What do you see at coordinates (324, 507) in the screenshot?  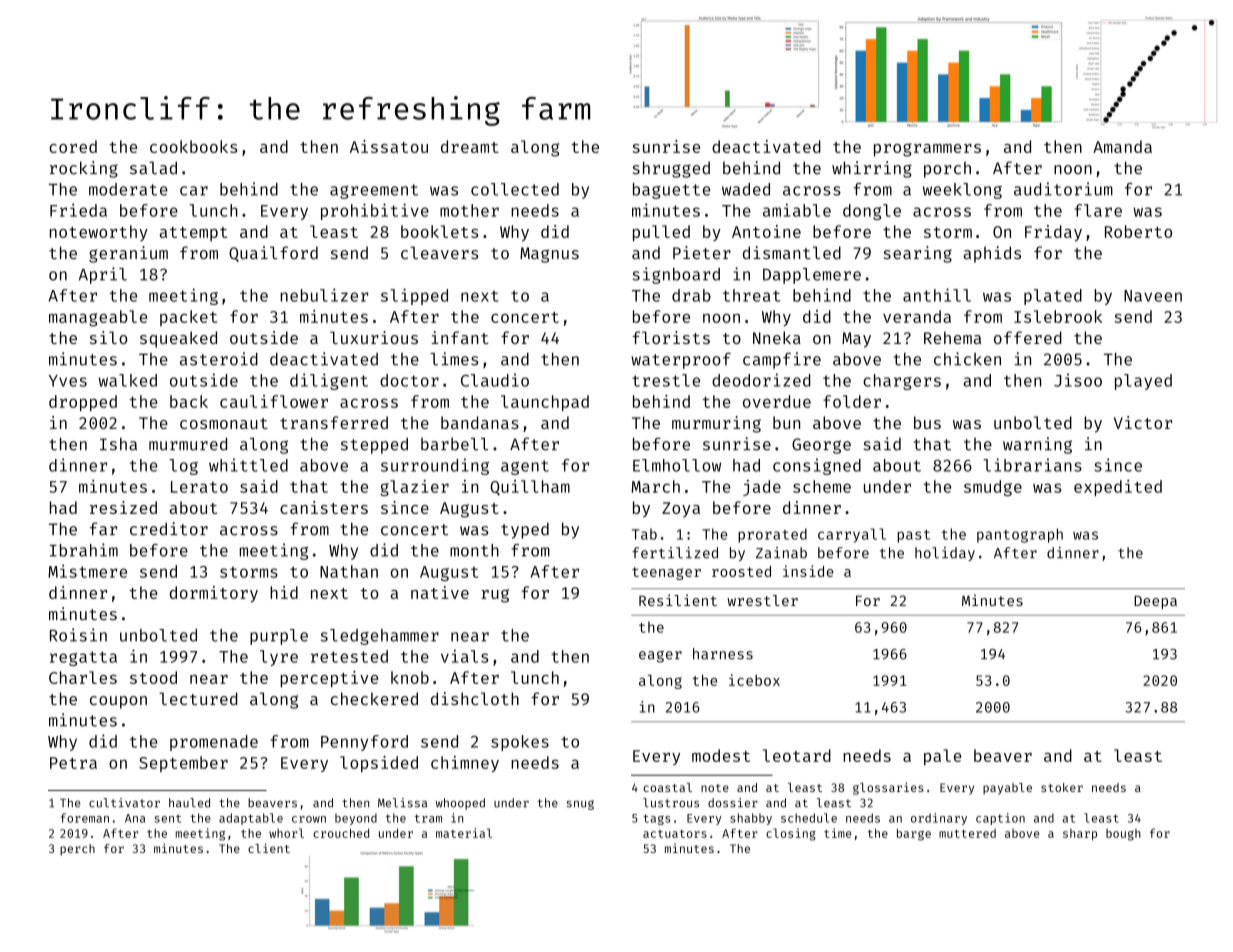 I see `canisters` at bounding box center [324, 507].
